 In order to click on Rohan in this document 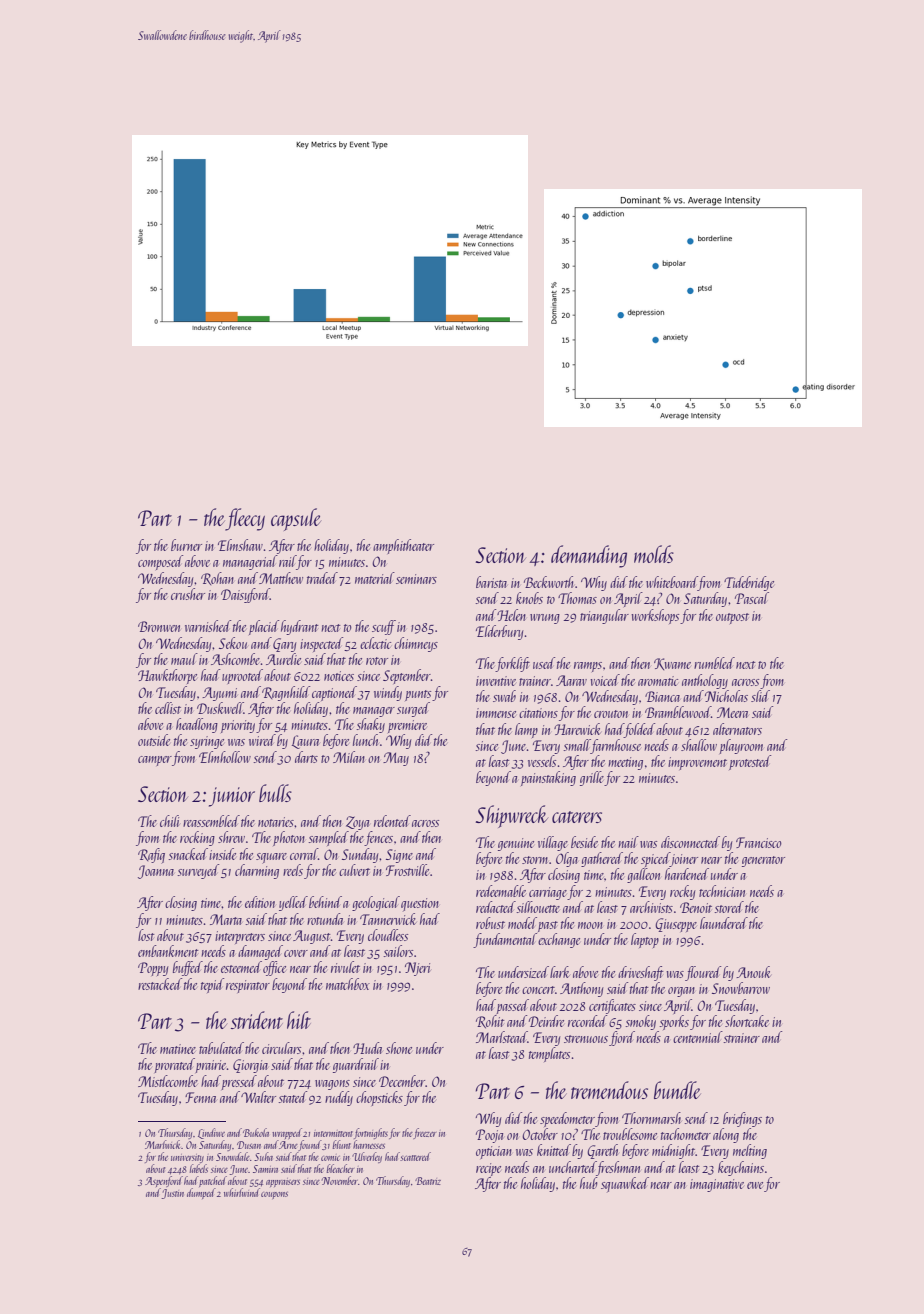, I will do `click(217, 578)`.
